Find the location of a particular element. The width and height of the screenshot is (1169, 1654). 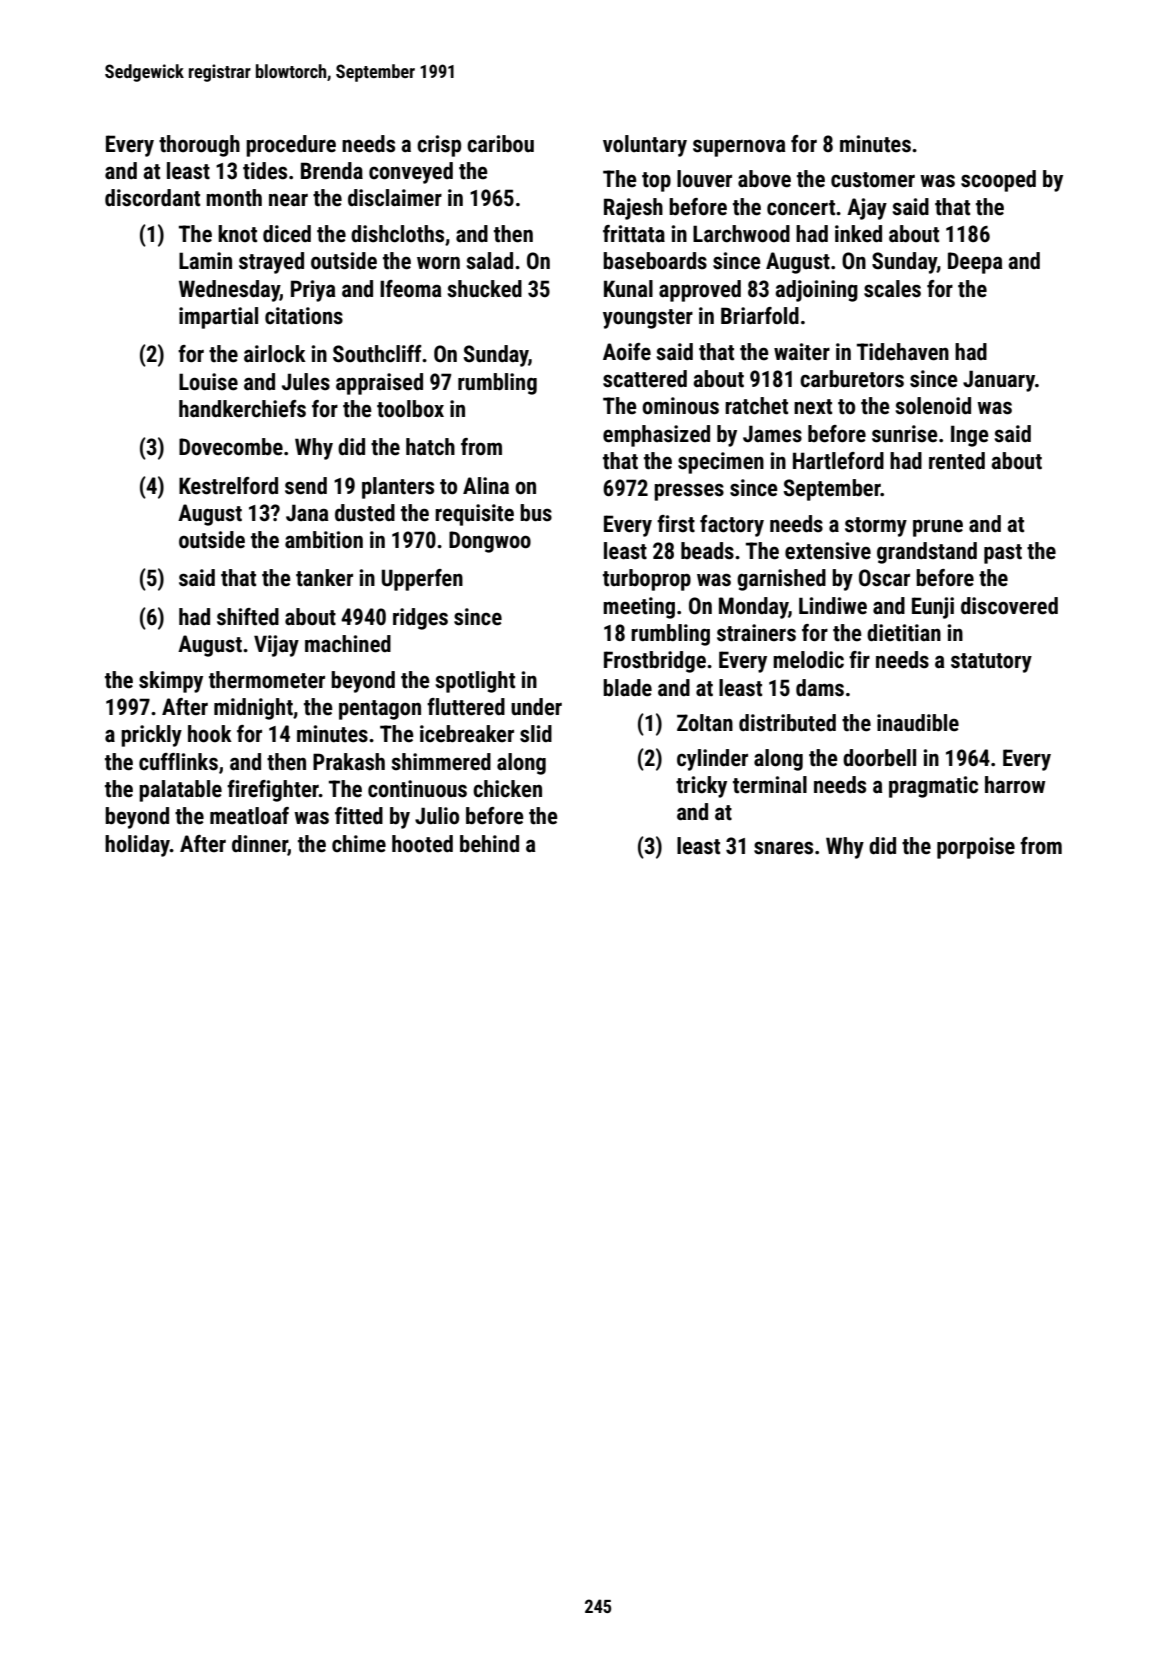

Dovecombe is located at coordinates (231, 447).
